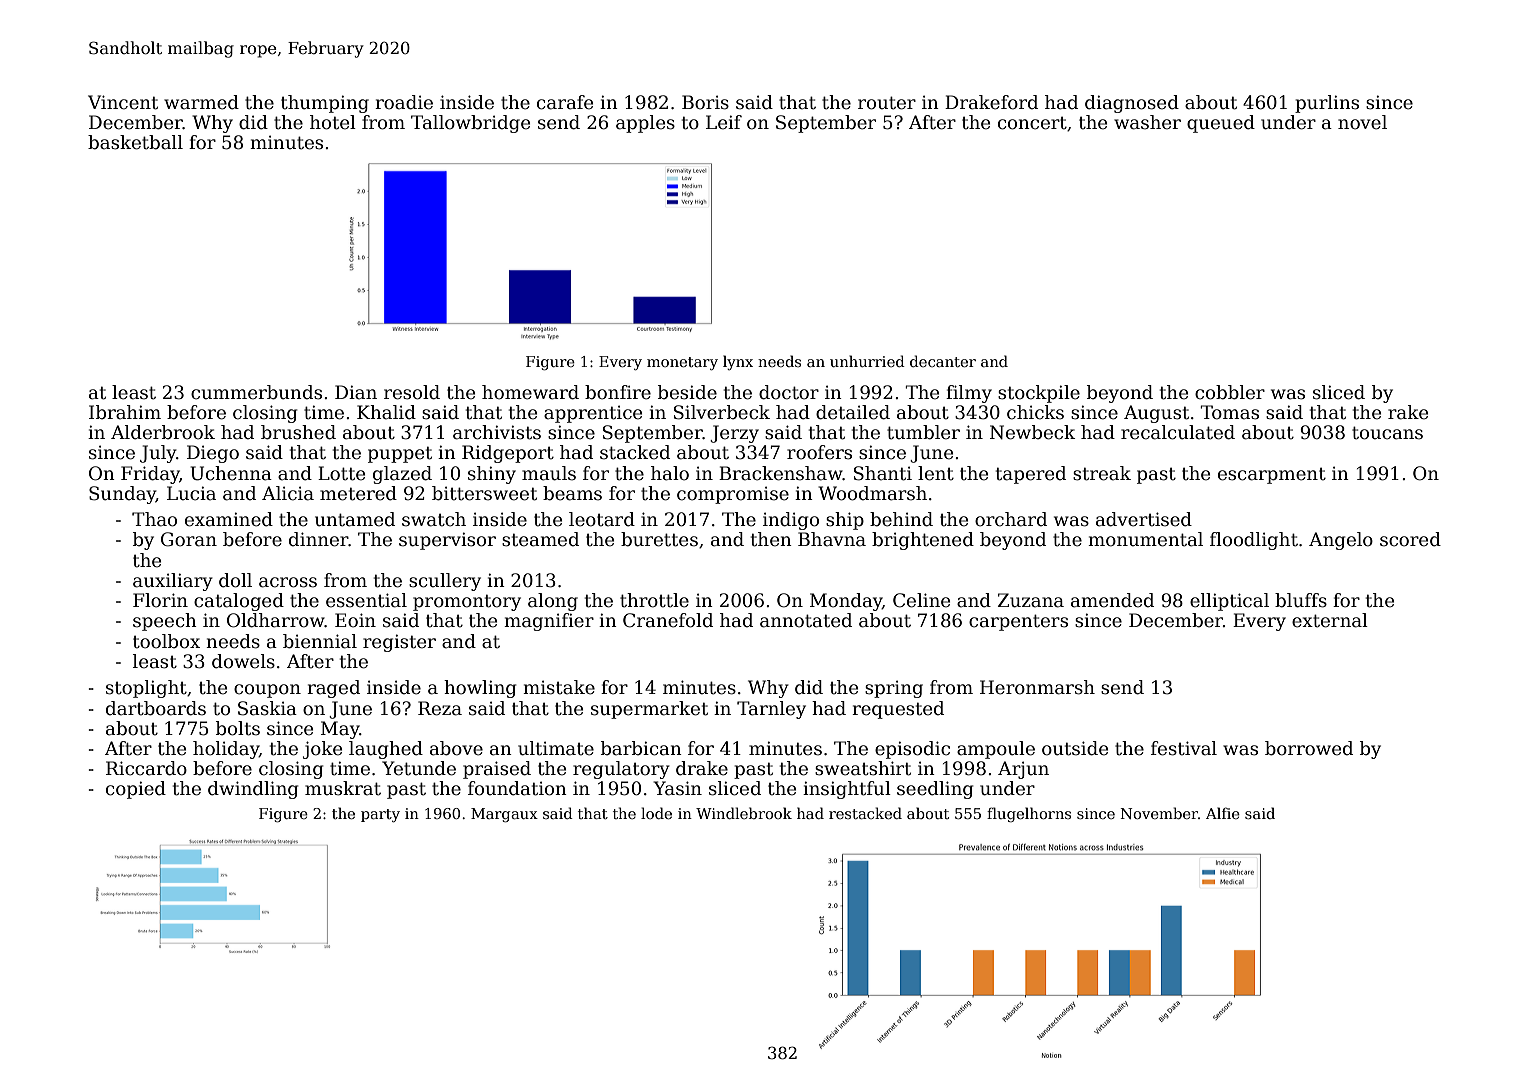 This screenshot has height=1085, width=1534. Describe the element at coordinates (1184, 748) in the screenshot. I see `festival` at that location.
